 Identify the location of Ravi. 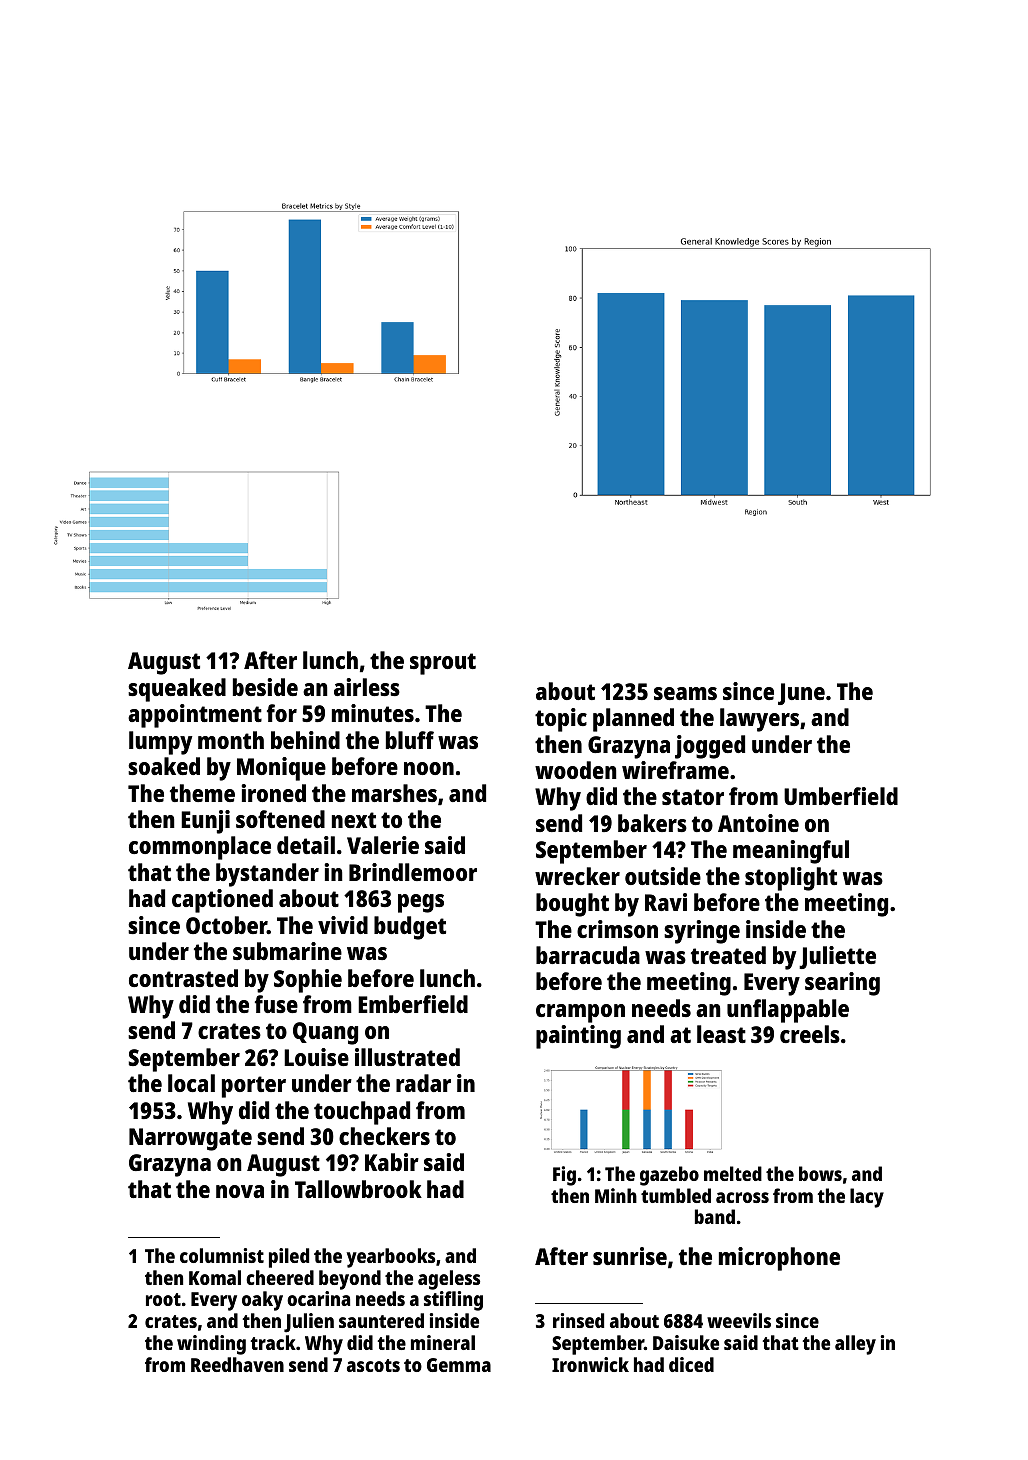
(666, 902).
